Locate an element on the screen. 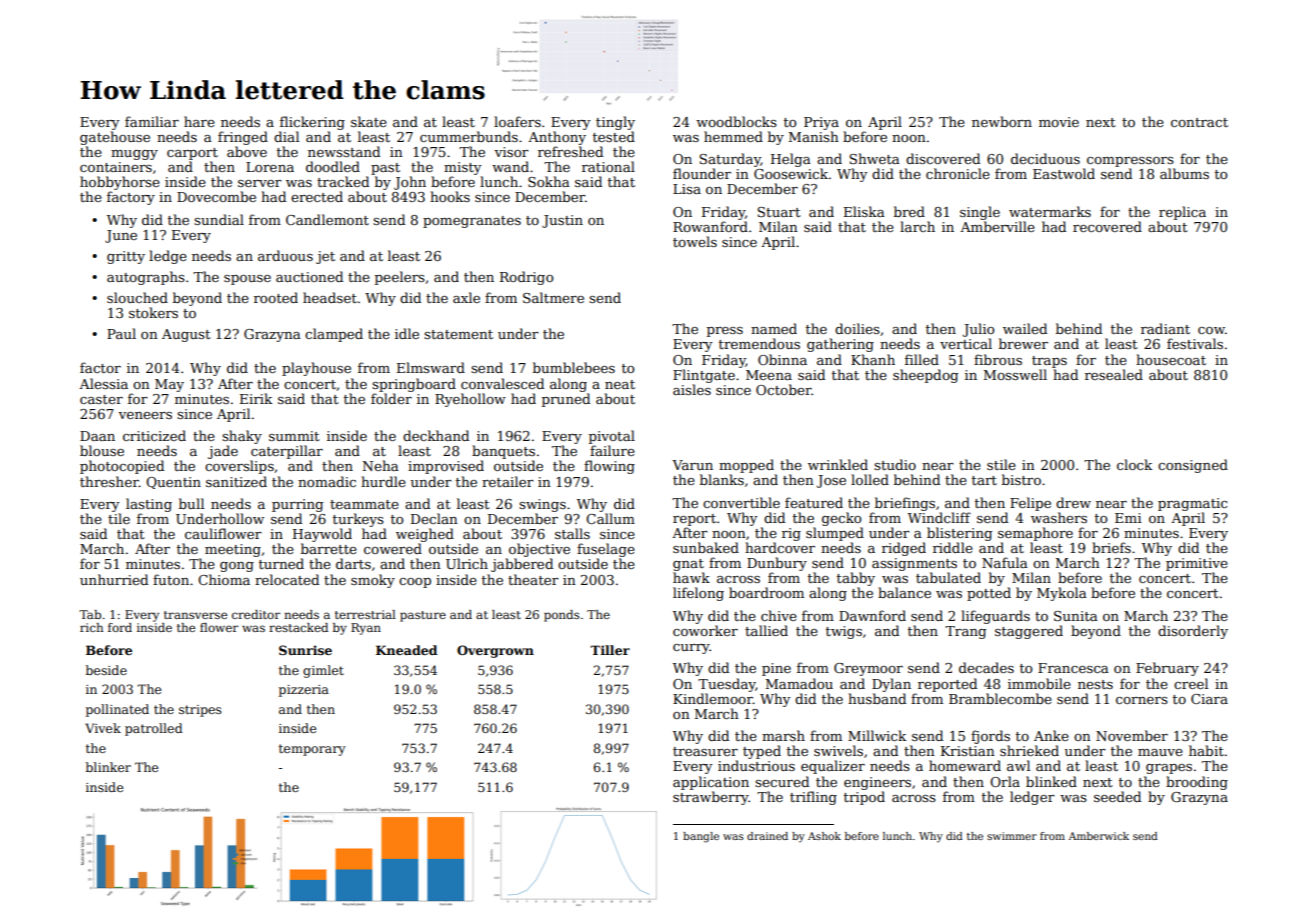 The image size is (1308, 924). movie is located at coordinates (1059, 122).
